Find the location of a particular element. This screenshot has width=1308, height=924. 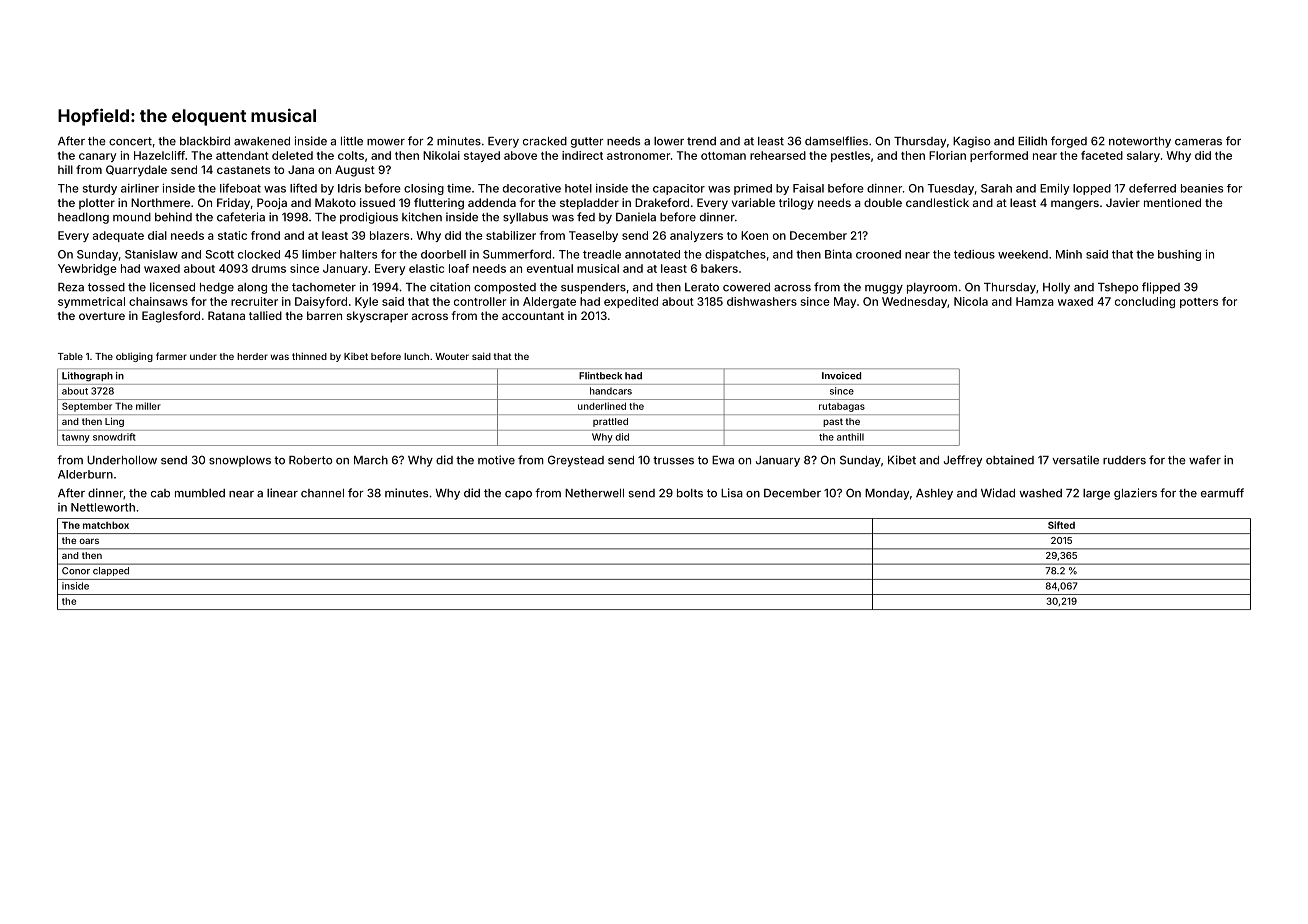

little is located at coordinates (352, 141).
